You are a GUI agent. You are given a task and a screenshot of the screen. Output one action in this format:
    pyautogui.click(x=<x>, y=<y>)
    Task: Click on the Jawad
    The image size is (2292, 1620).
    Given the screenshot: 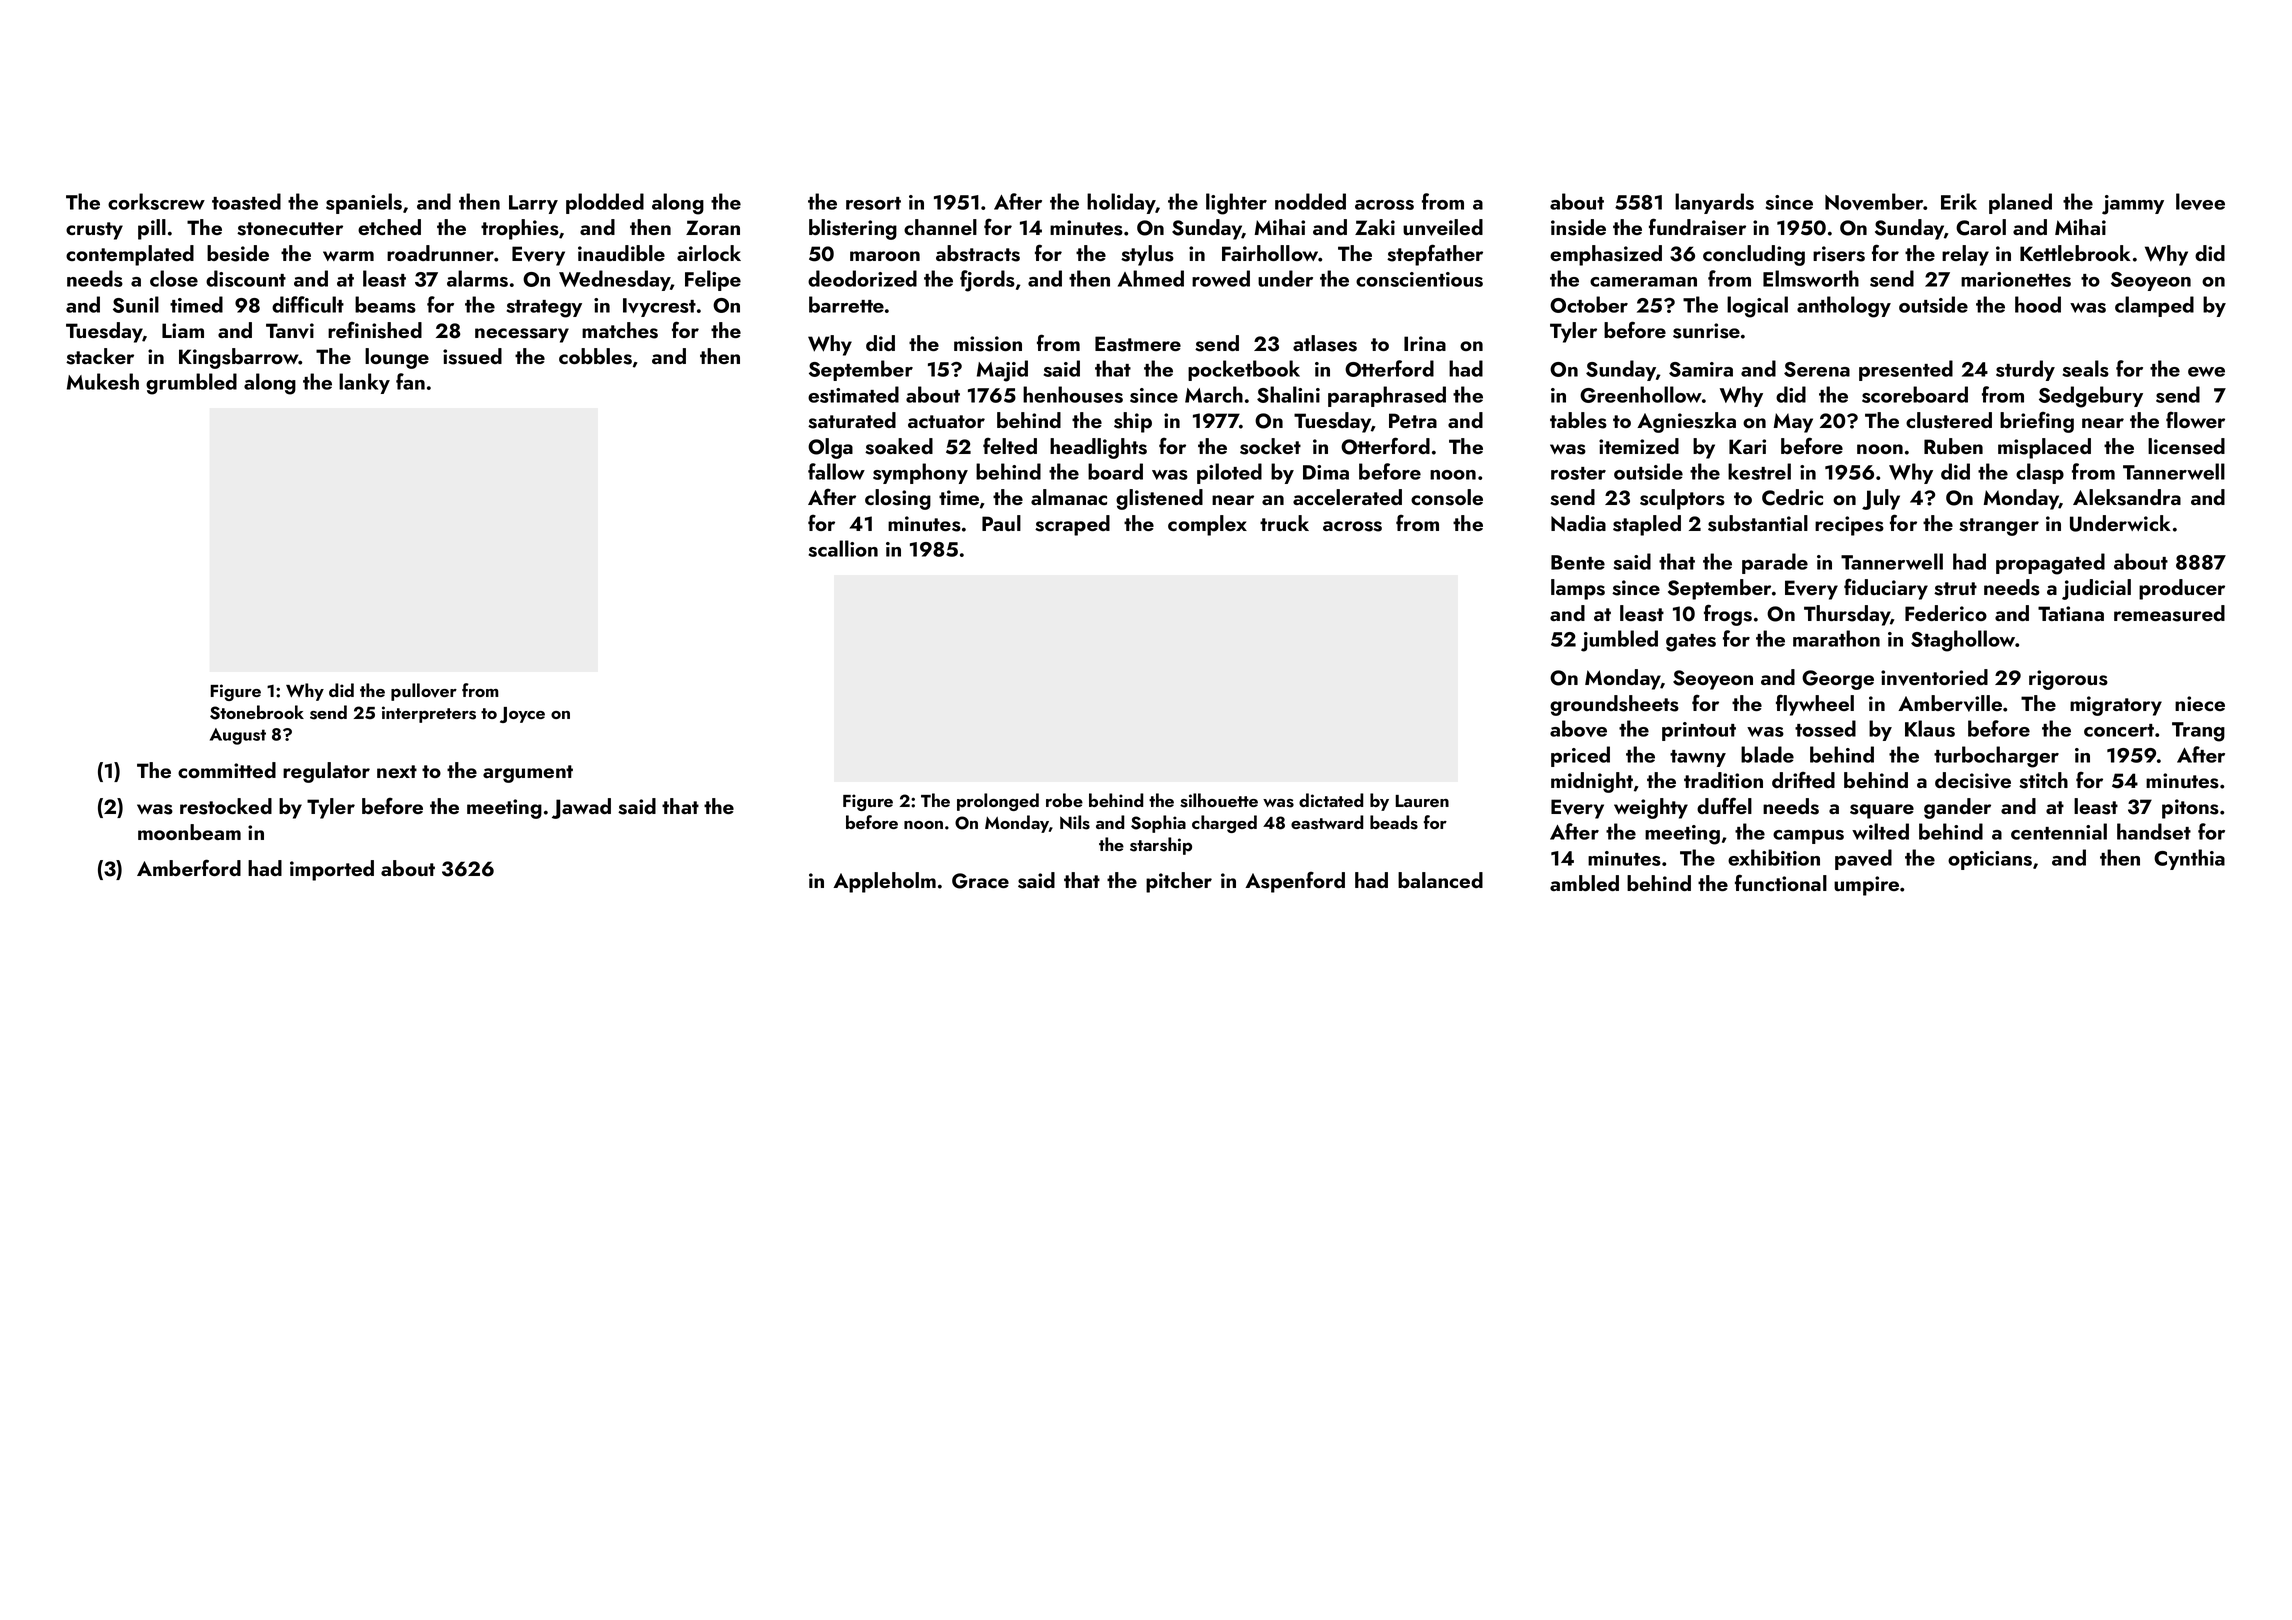 What is the action you would take?
    pyautogui.click(x=581, y=808)
